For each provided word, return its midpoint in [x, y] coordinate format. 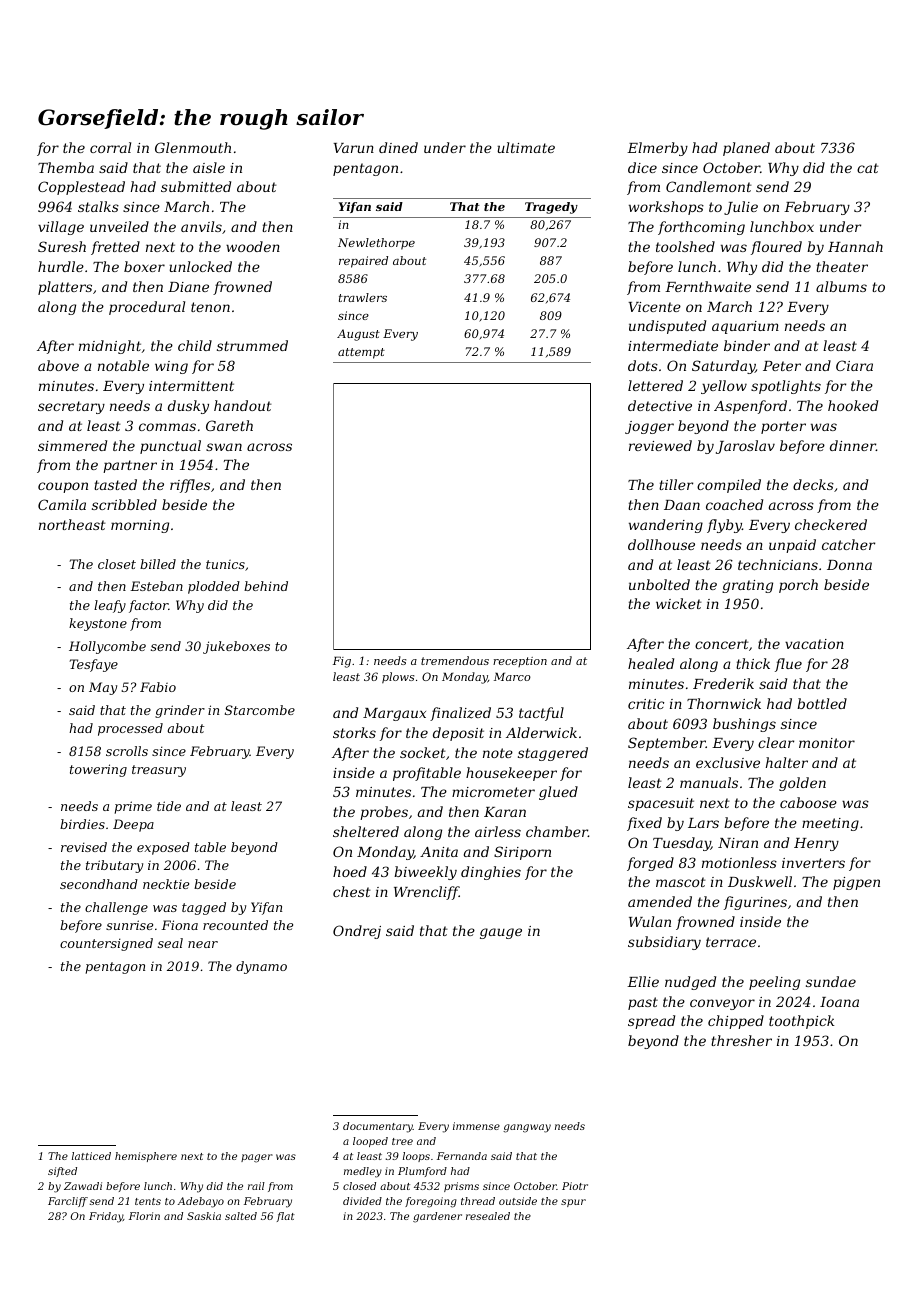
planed [746, 149]
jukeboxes [236, 647]
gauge [501, 933]
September [667, 744]
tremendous [455, 660]
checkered [831, 524]
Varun [353, 148]
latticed [91, 1156]
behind [266, 586]
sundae [831, 981]
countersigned [106, 944]
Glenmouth [193, 147]
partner [130, 466]
